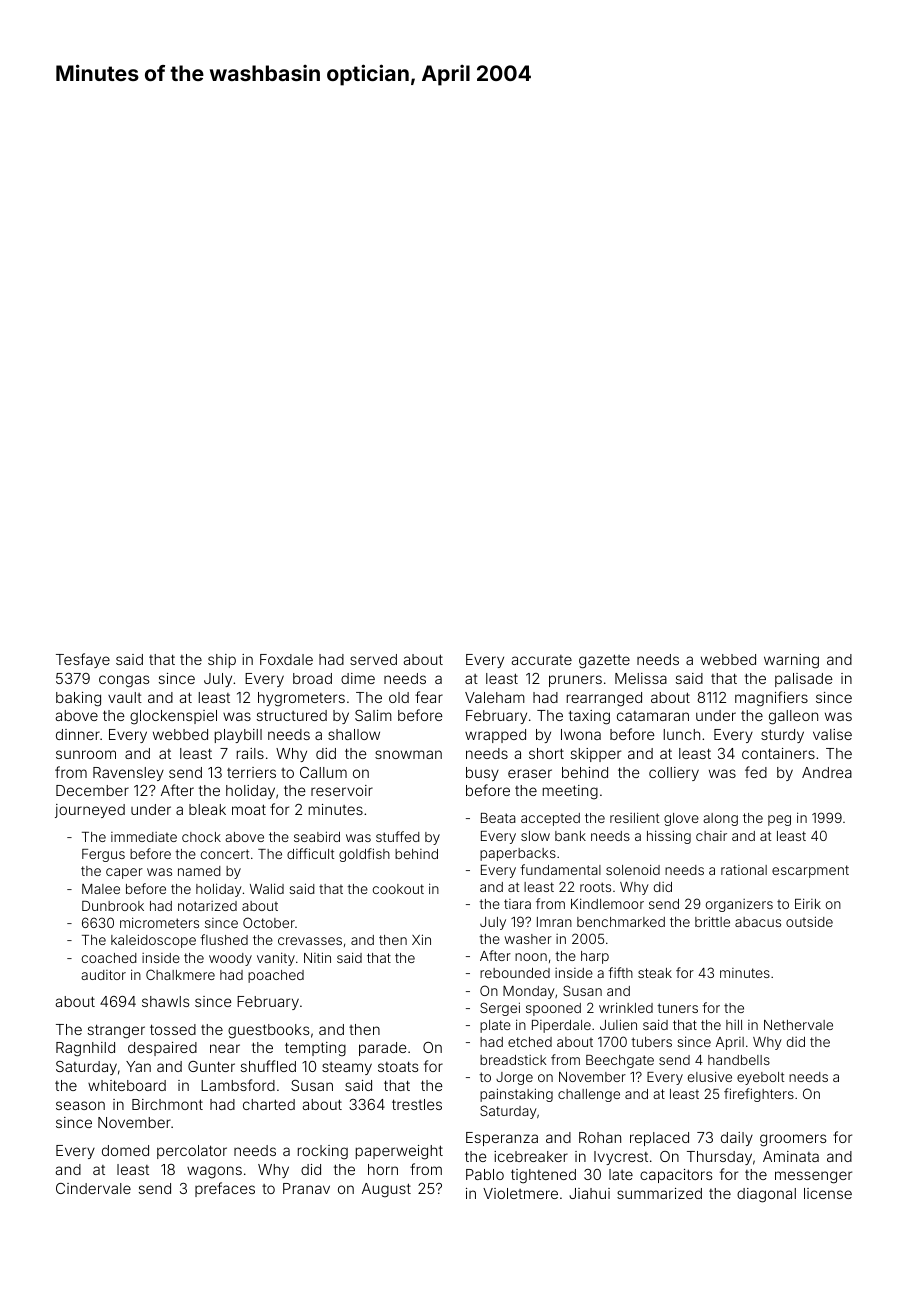  I want to click on Fergus, so click(103, 855).
